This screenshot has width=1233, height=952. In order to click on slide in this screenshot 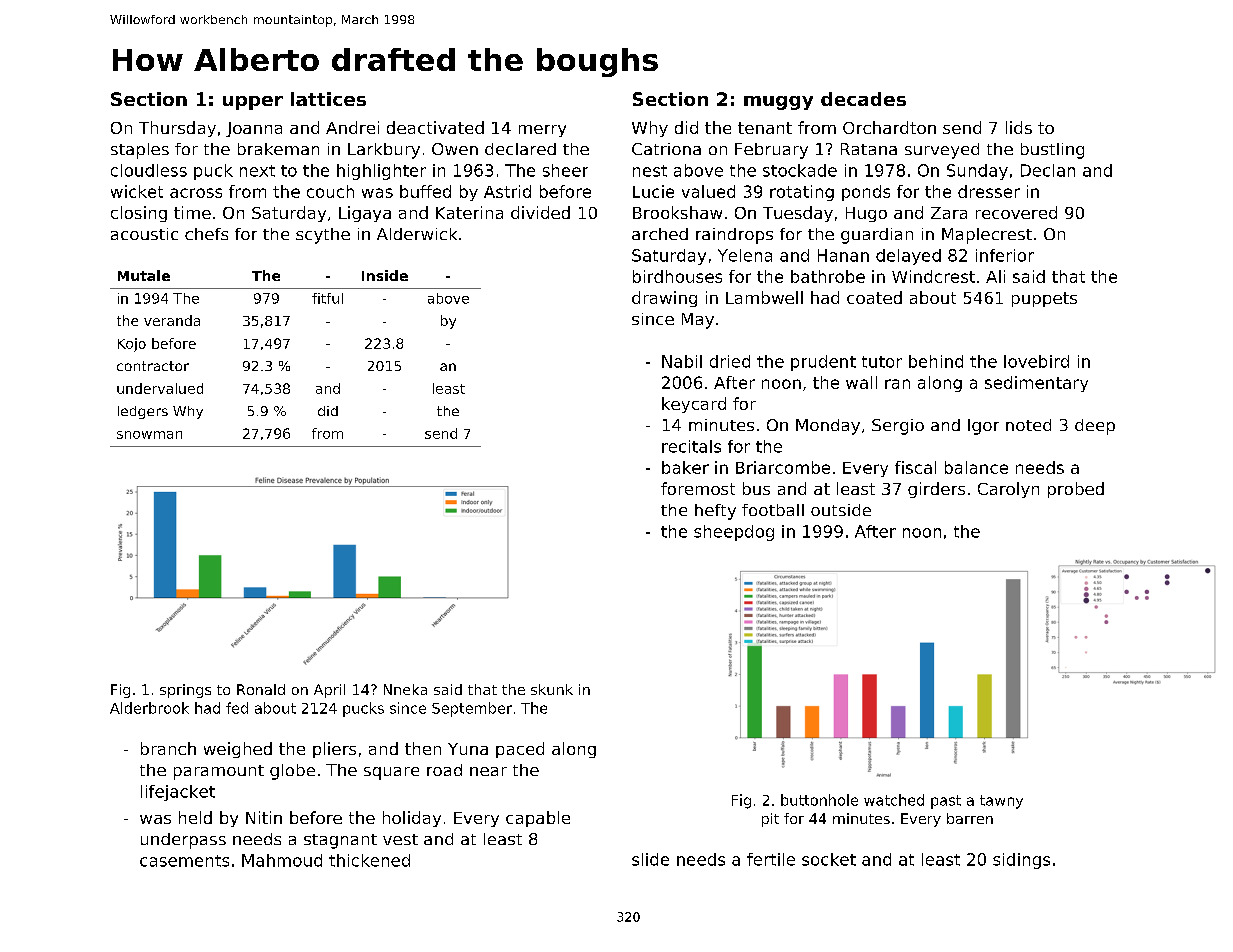, I will do `click(650, 859)`.
